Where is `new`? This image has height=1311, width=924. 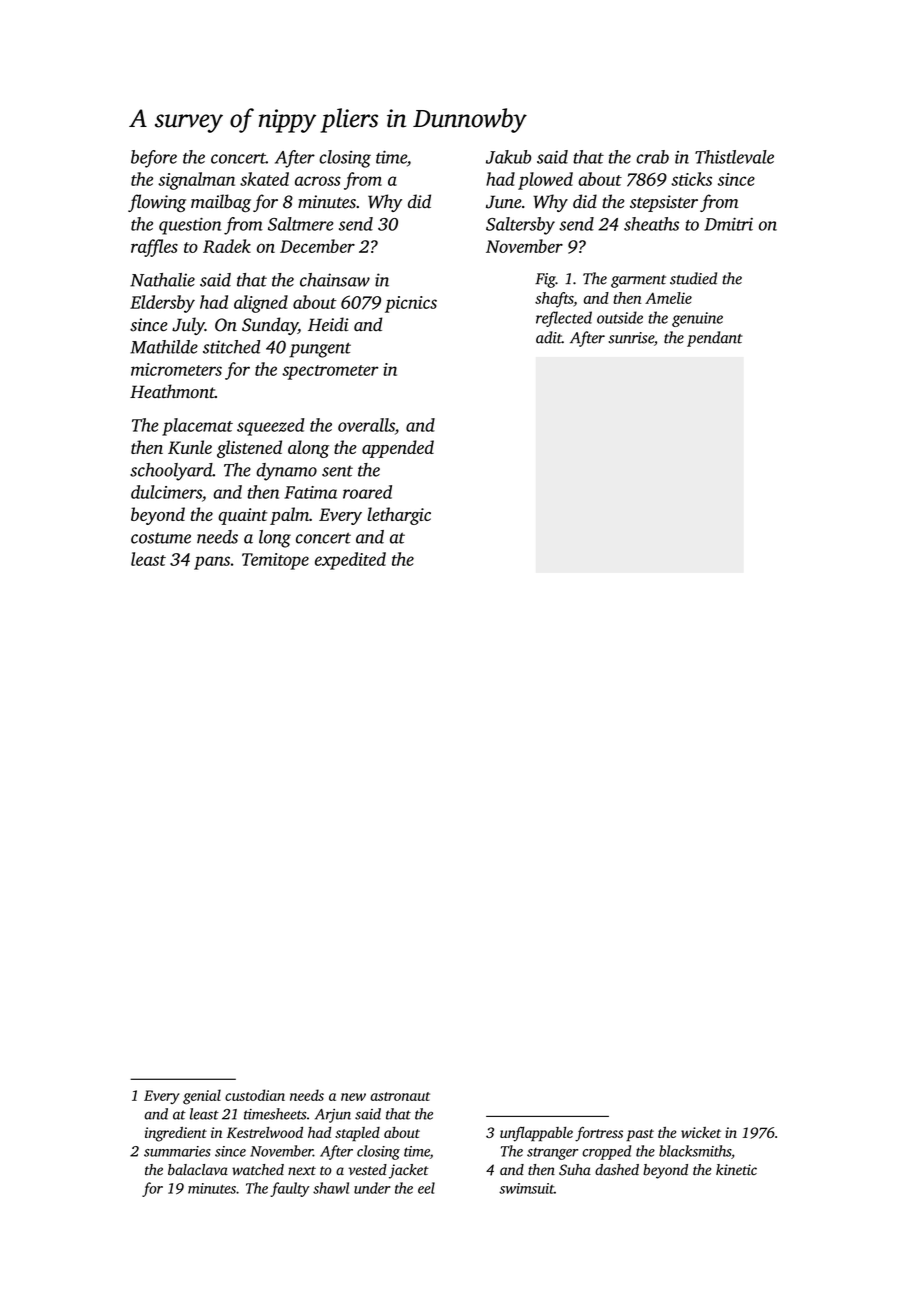 new is located at coordinates (353, 1097).
